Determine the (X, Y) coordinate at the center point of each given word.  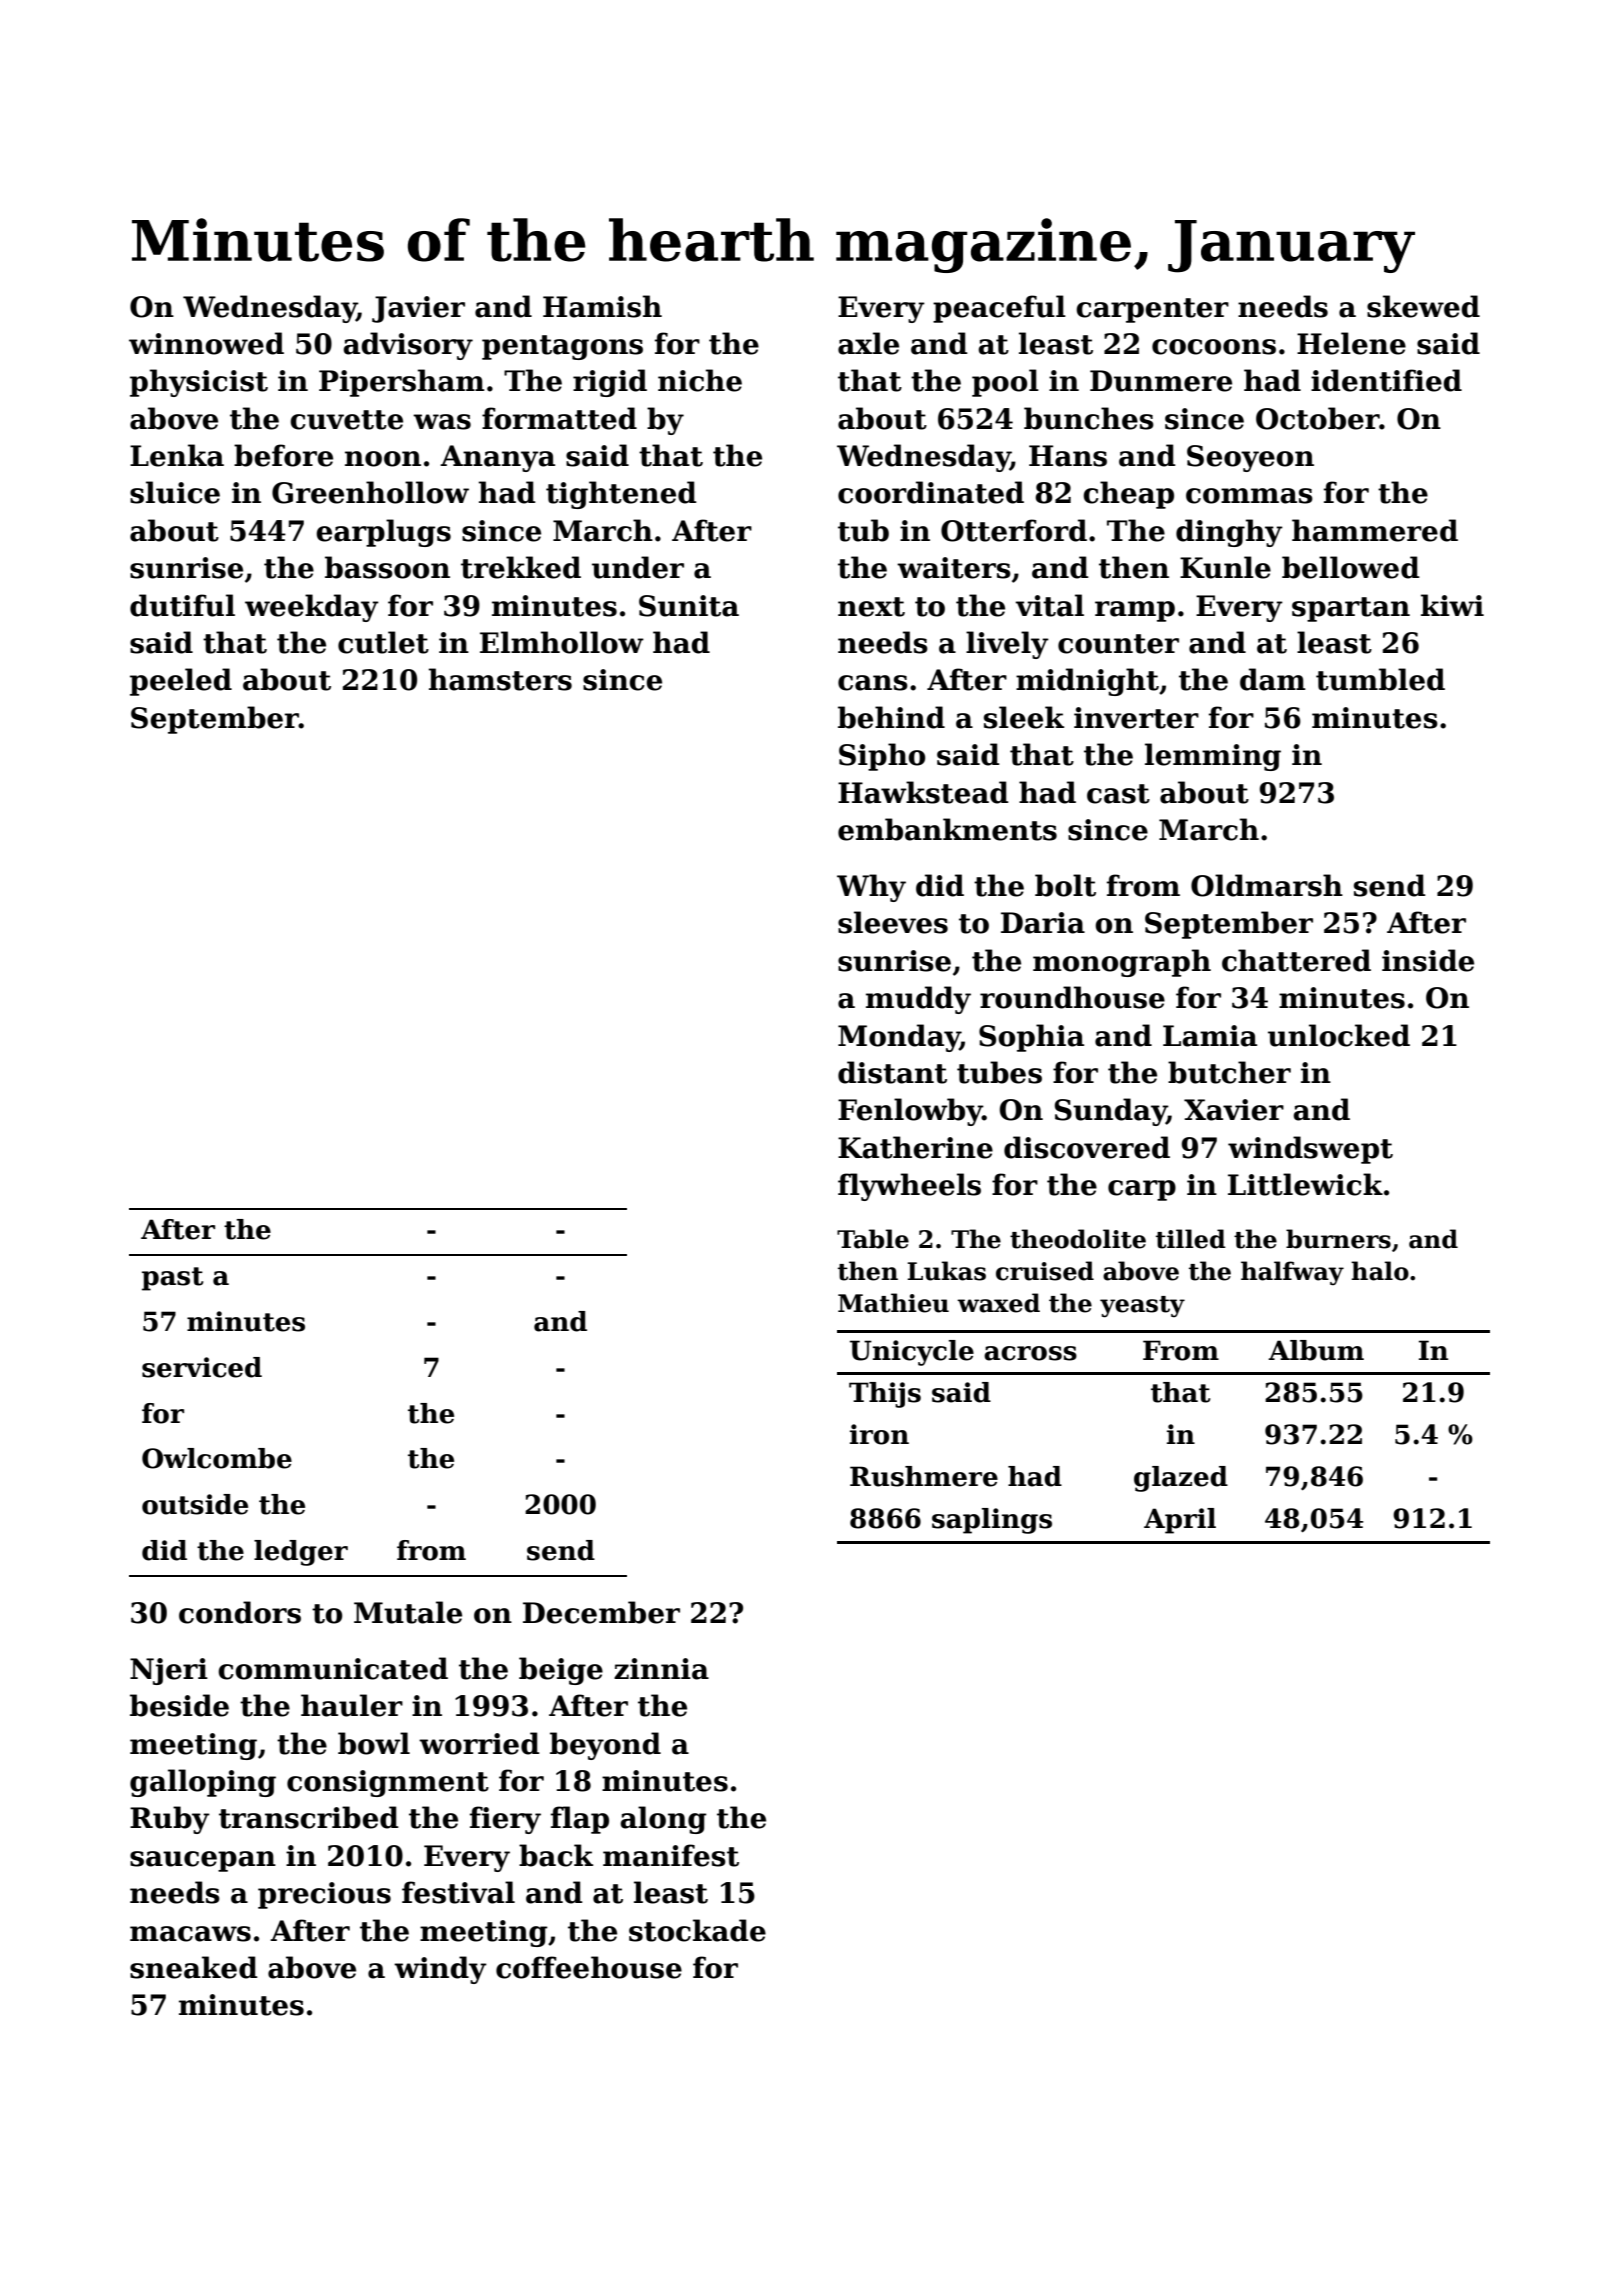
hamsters (500, 679)
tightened (621, 495)
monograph (1122, 963)
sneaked (194, 1967)
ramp (1135, 611)
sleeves (893, 922)
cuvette (346, 420)
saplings (992, 1521)
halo (1380, 1271)
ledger (301, 1553)
